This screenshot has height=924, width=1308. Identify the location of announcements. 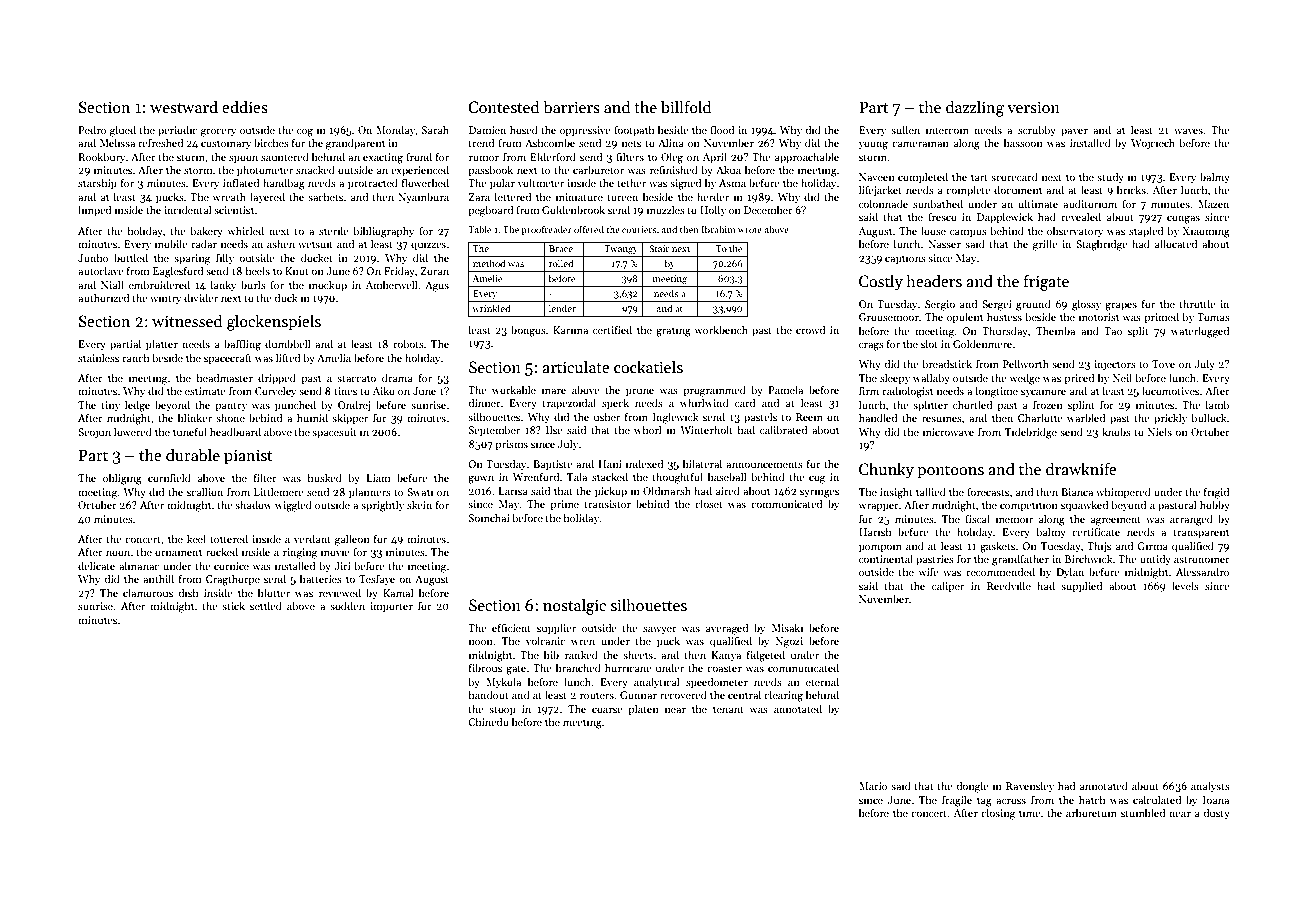
(764, 465).
